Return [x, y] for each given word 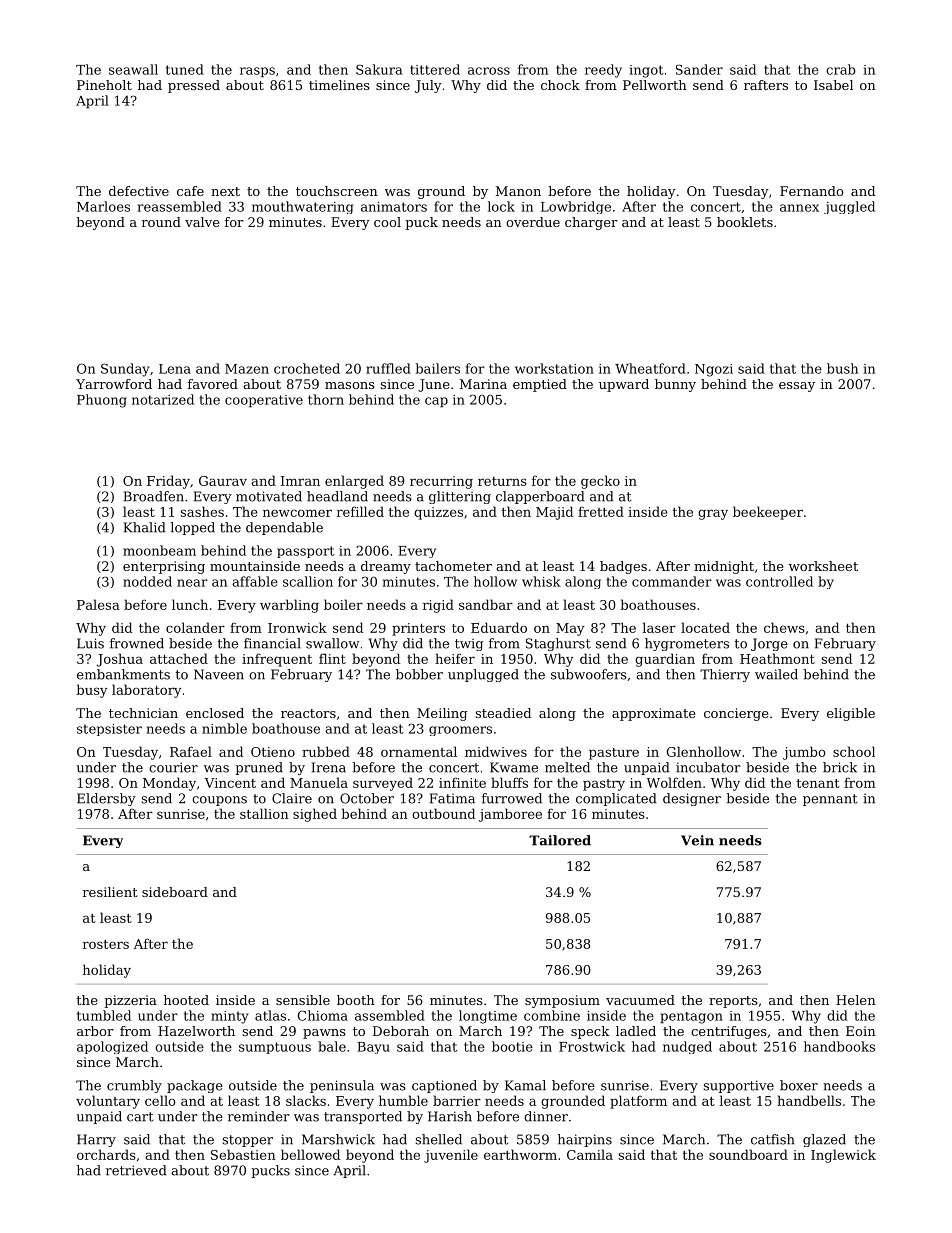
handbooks [839, 1046]
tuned [185, 69]
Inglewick [843, 1156]
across [489, 71]
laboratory [146, 691]
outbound [443, 813]
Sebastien [243, 1154]
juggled [849, 207]
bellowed [310, 1154]
